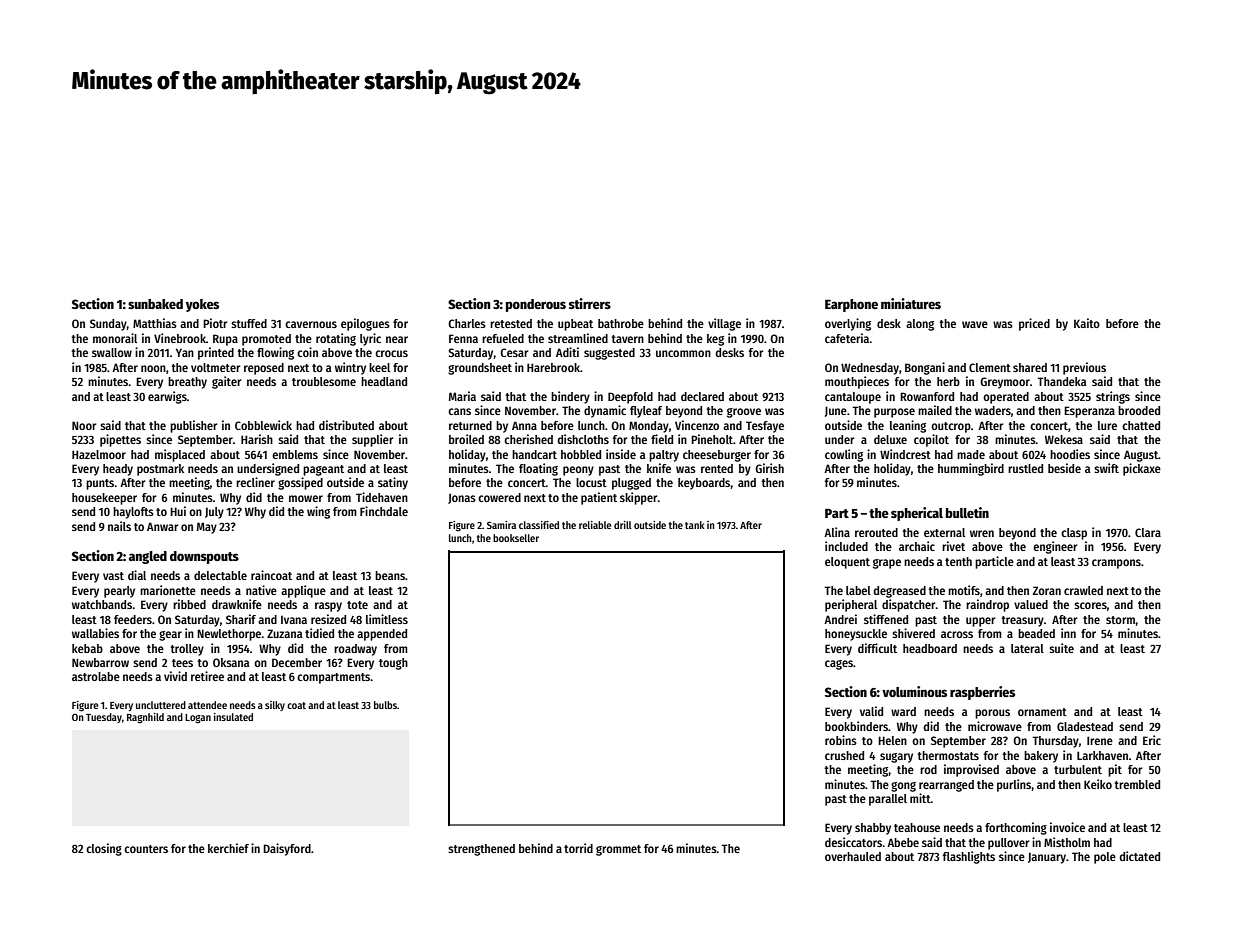  I want to click on drill, so click(623, 525).
